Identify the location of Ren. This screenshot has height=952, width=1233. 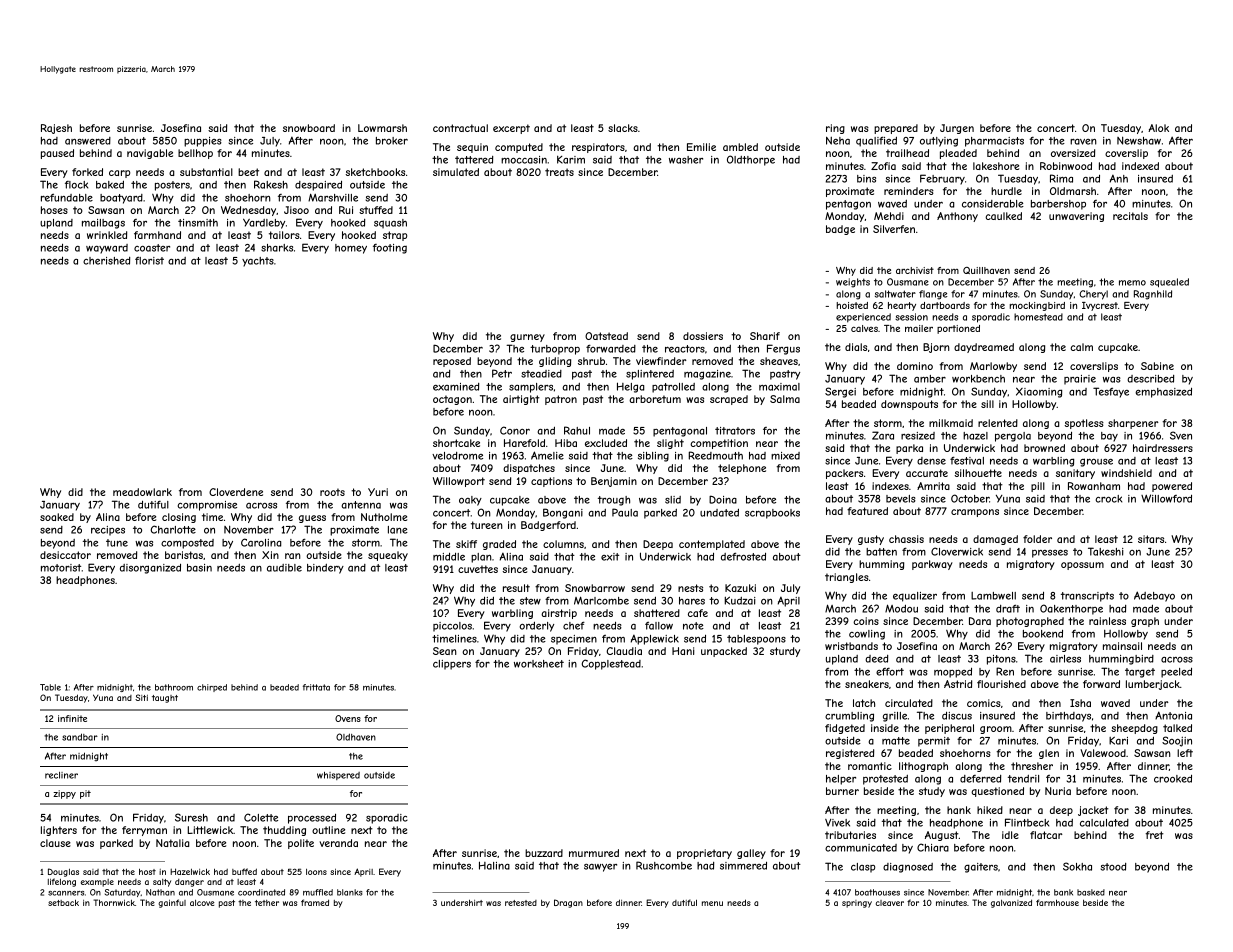
(1005, 671).
